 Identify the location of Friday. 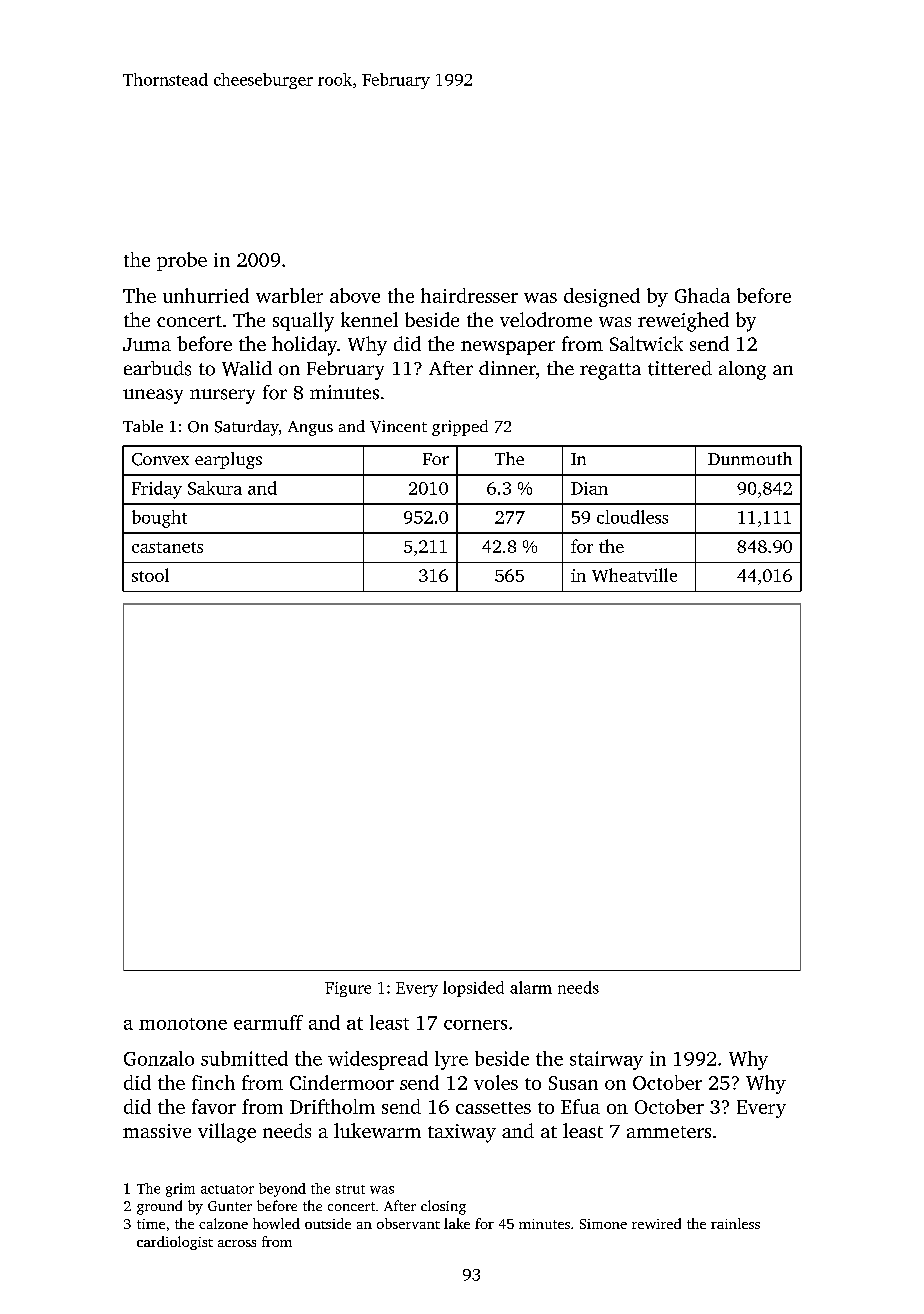
(157, 490).
